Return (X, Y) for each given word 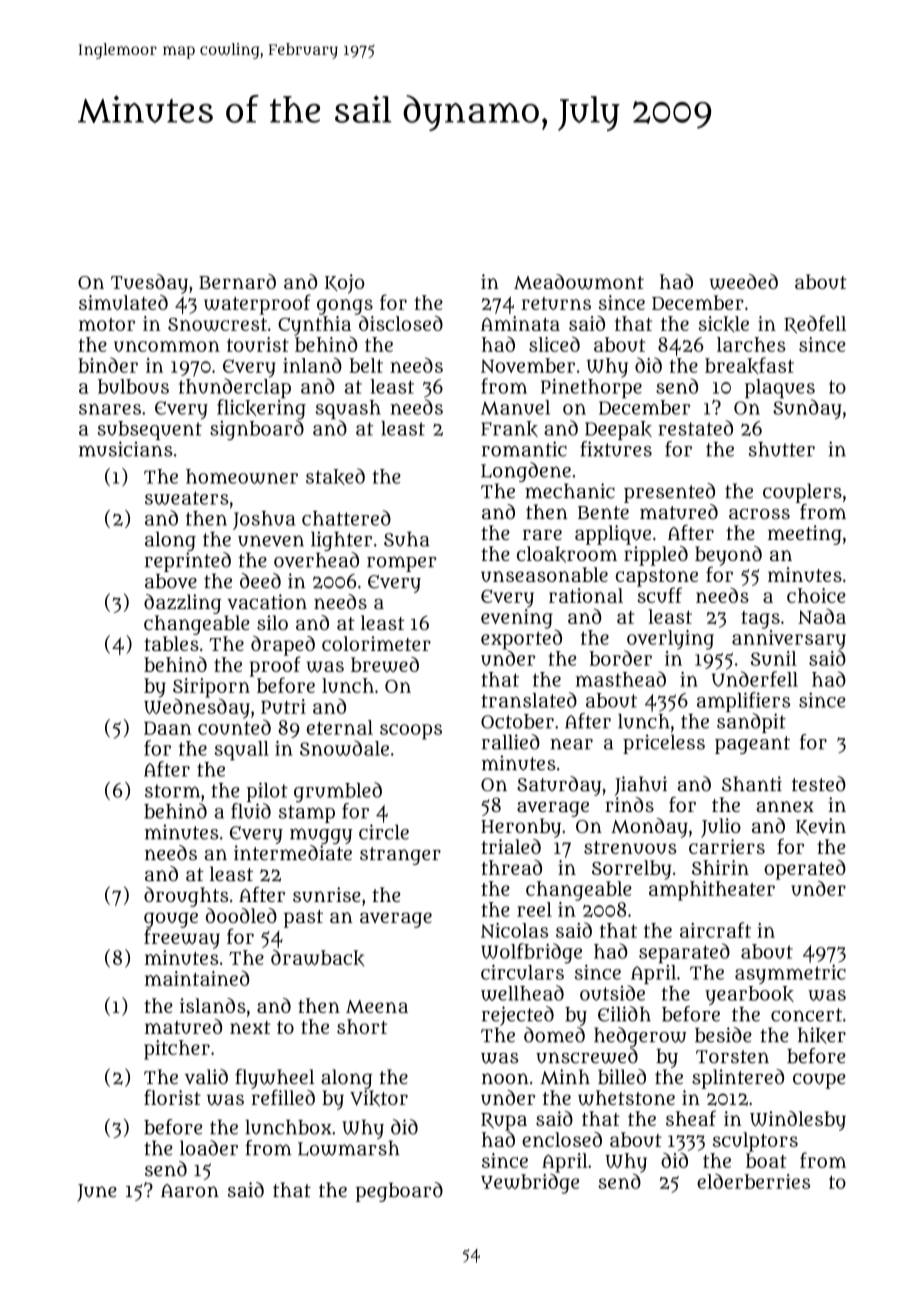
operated (805, 870)
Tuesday (149, 284)
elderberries (753, 1181)
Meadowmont (579, 282)
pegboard (399, 1192)
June (97, 1193)
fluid (251, 811)
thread (511, 867)
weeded (743, 282)
